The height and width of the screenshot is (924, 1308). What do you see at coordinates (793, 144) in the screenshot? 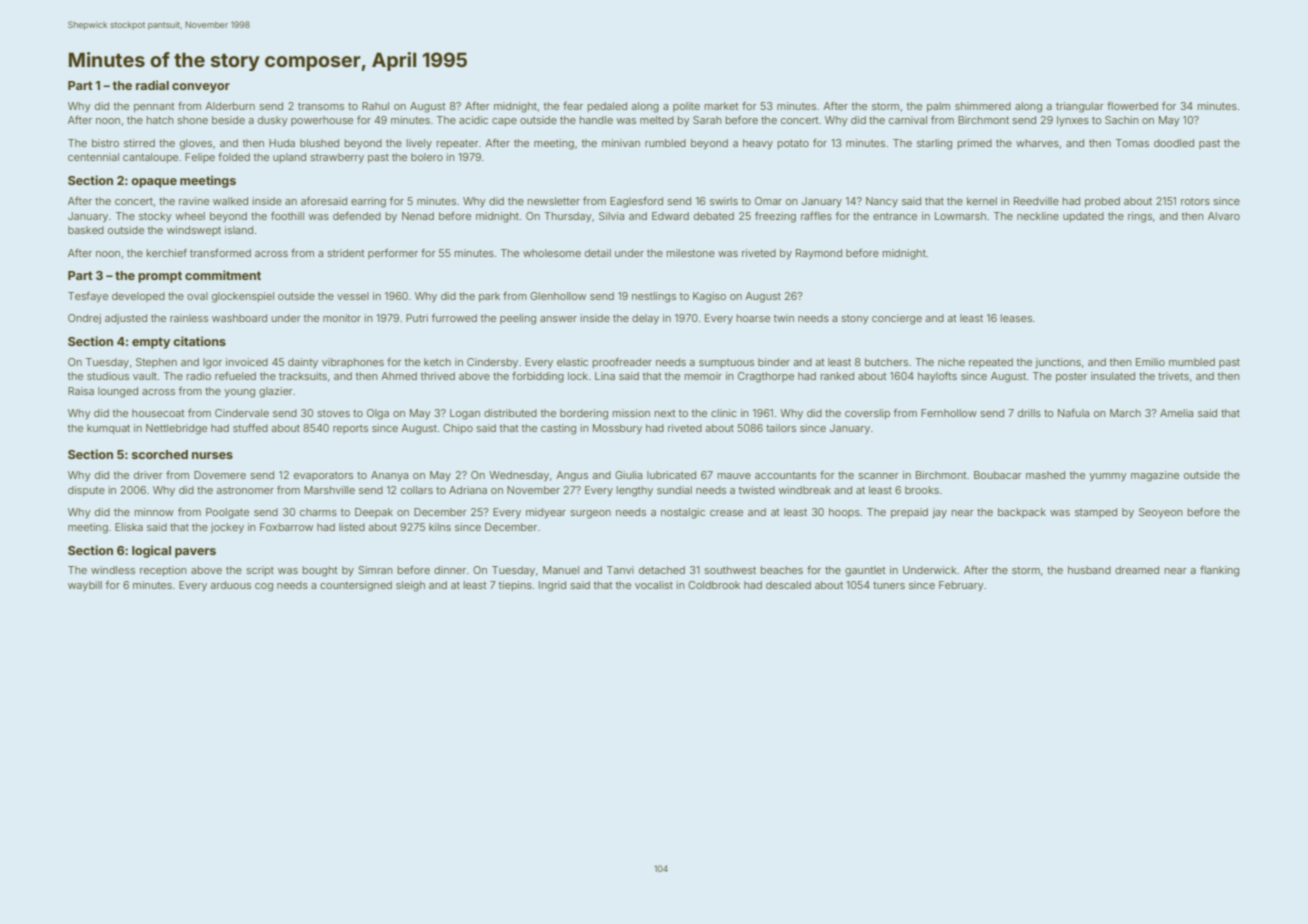
I see `potato` at bounding box center [793, 144].
